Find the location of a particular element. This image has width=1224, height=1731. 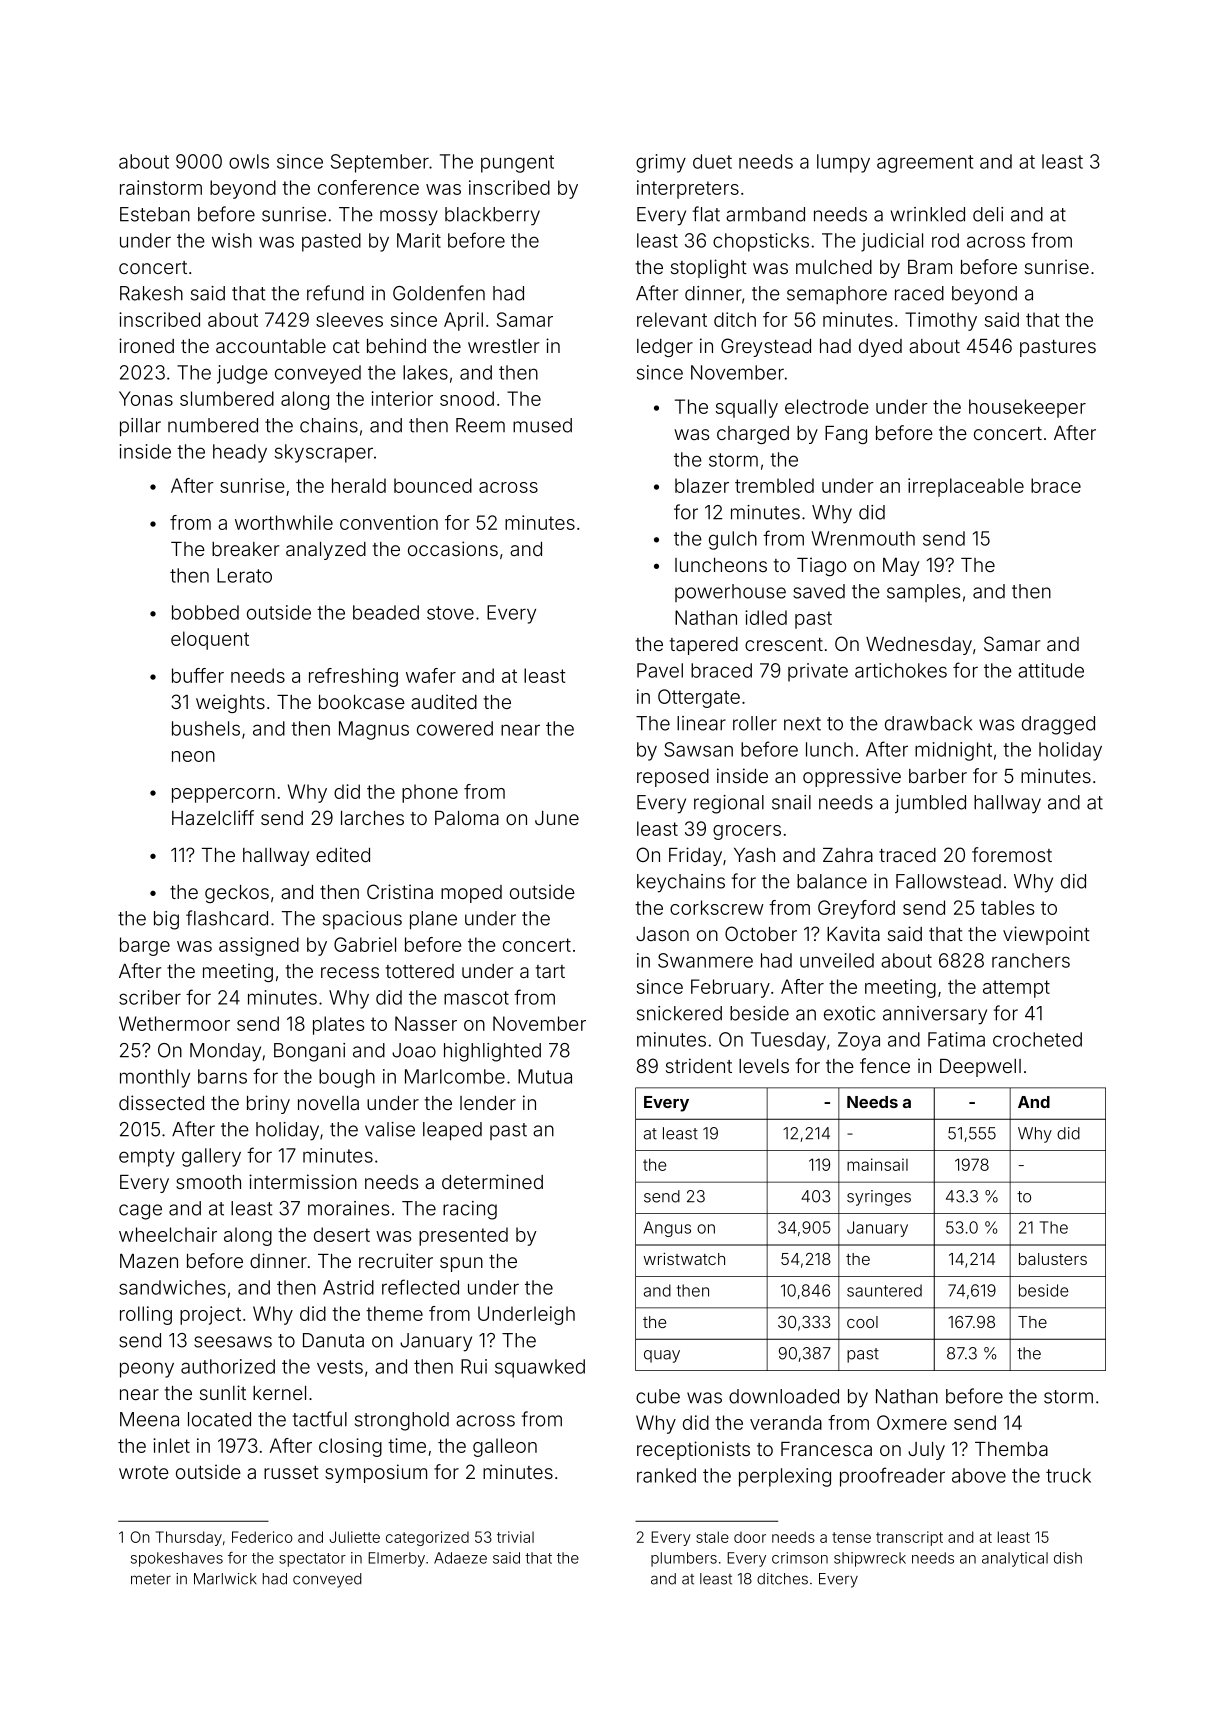

viewpoint is located at coordinates (1046, 935).
